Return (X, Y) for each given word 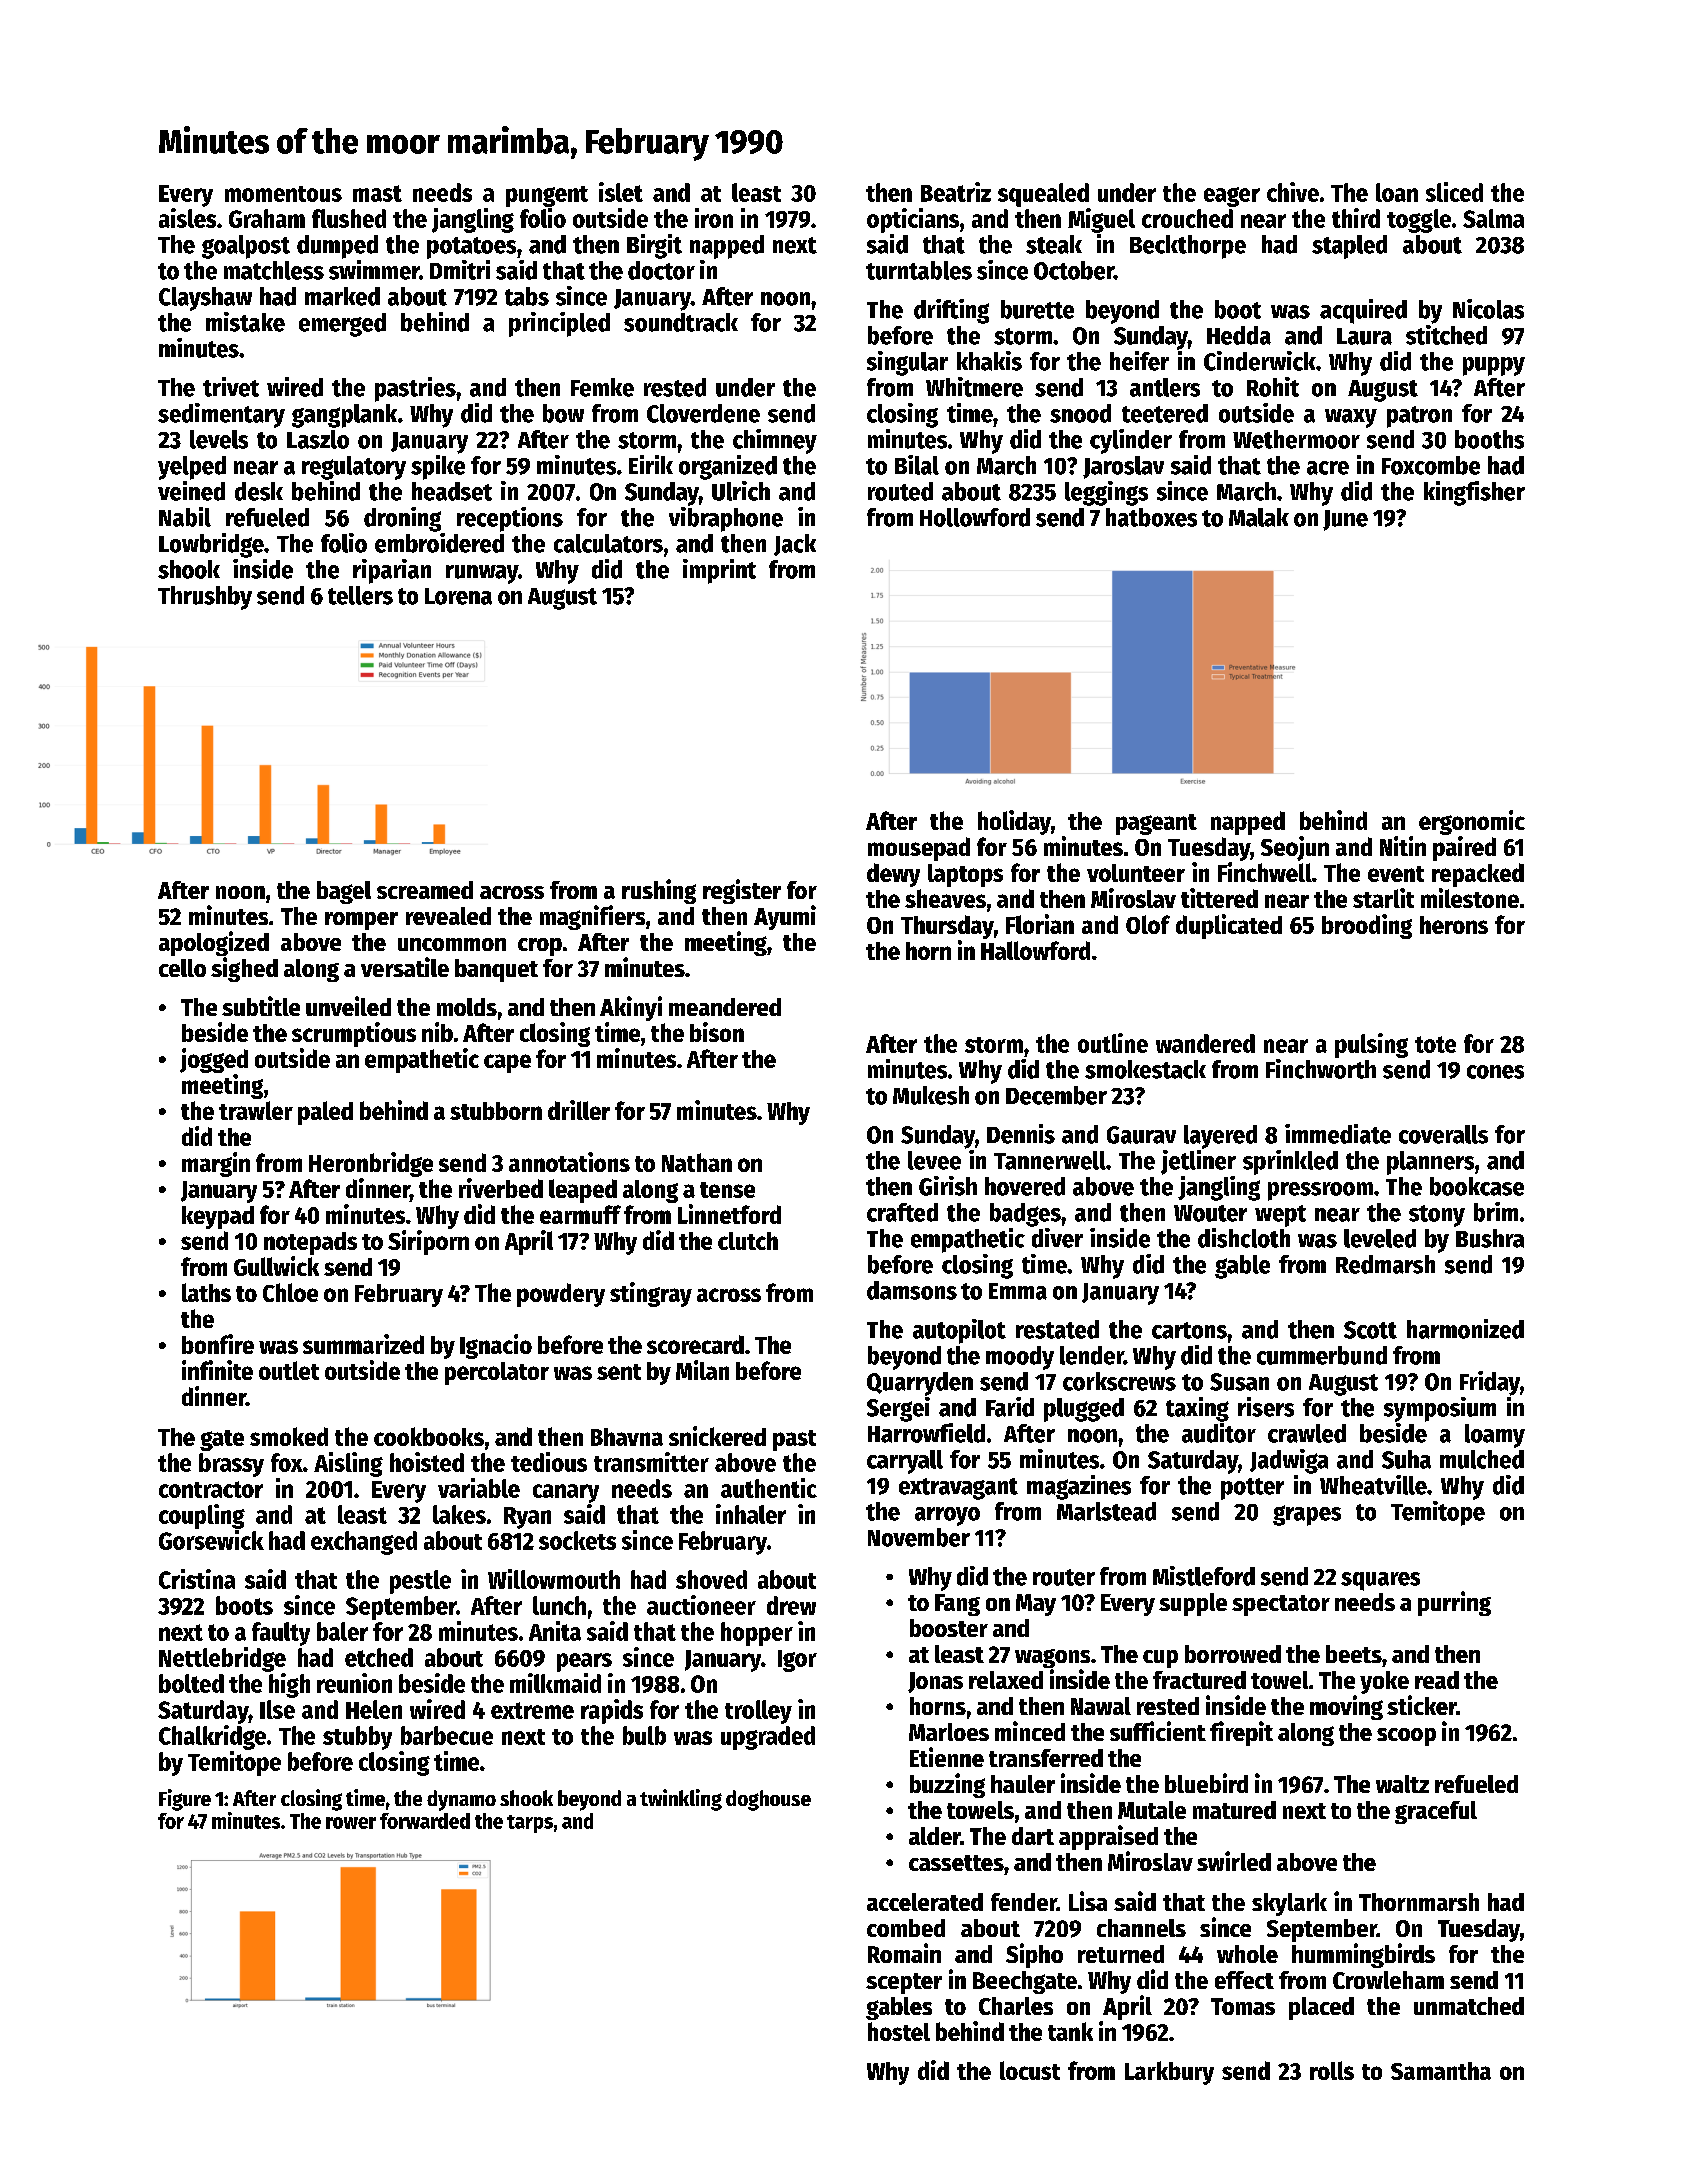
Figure (185, 1800)
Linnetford (729, 1214)
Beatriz (956, 192)
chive (1293, 192)
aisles (187, 218)
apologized (214, 943)
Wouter (1210, 1213)
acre (1328, 468)
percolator (497, 1373)
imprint (719, 571)
